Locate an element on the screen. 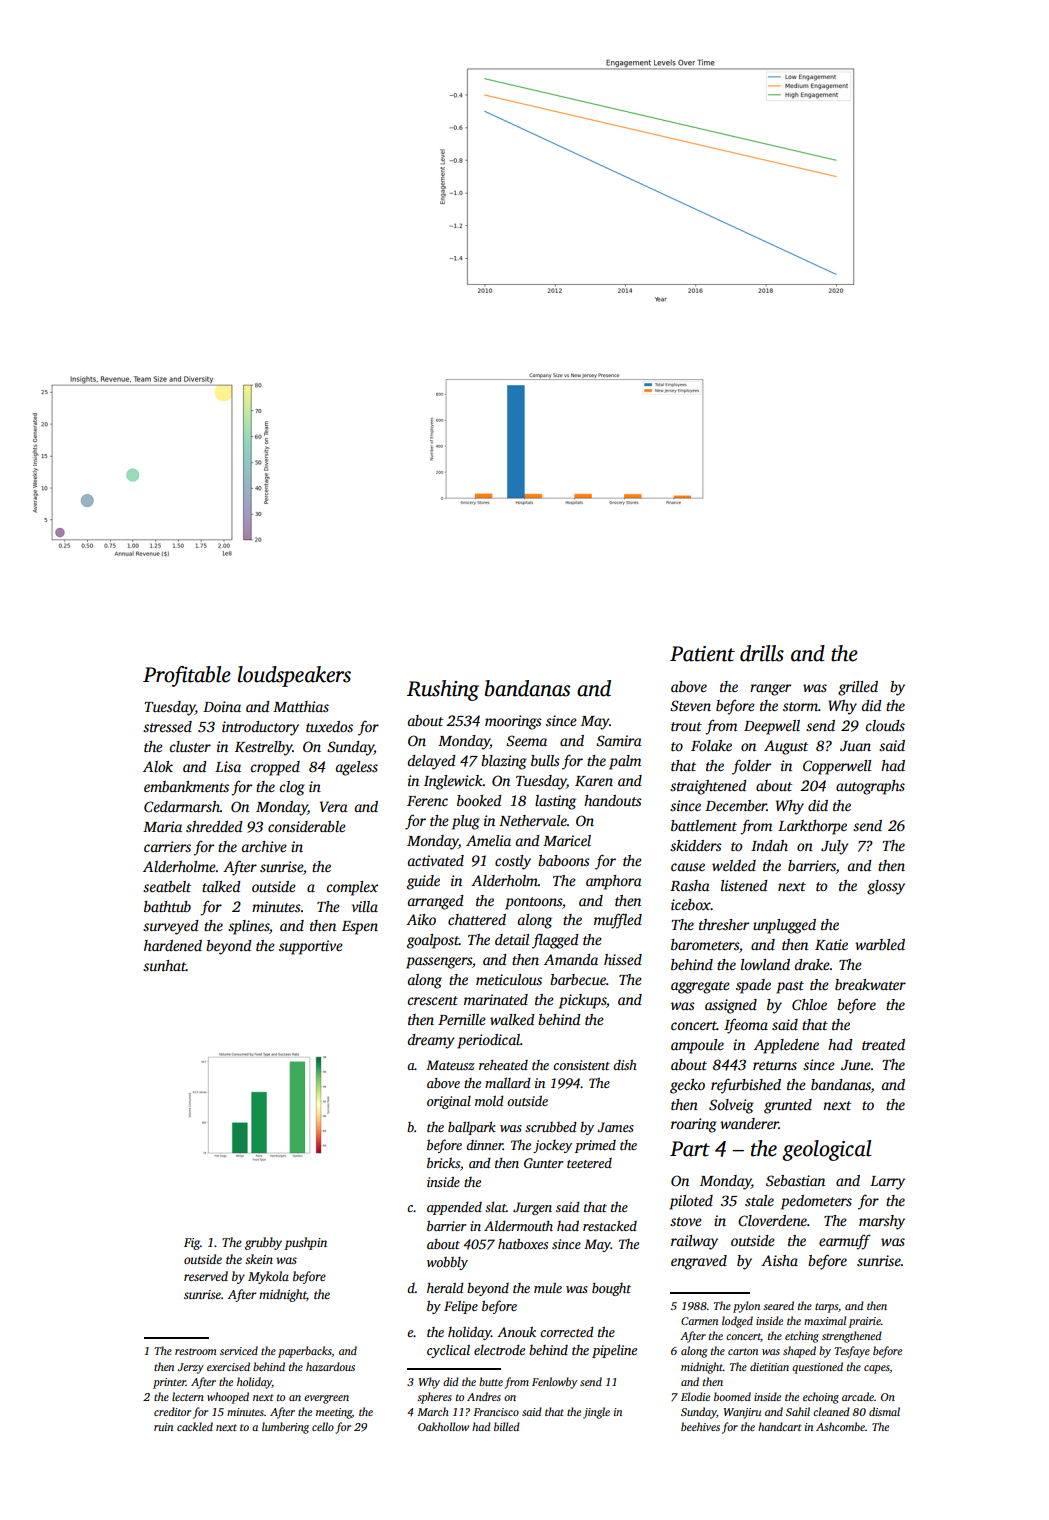  sunhat is located at coordinates (164, 965).
